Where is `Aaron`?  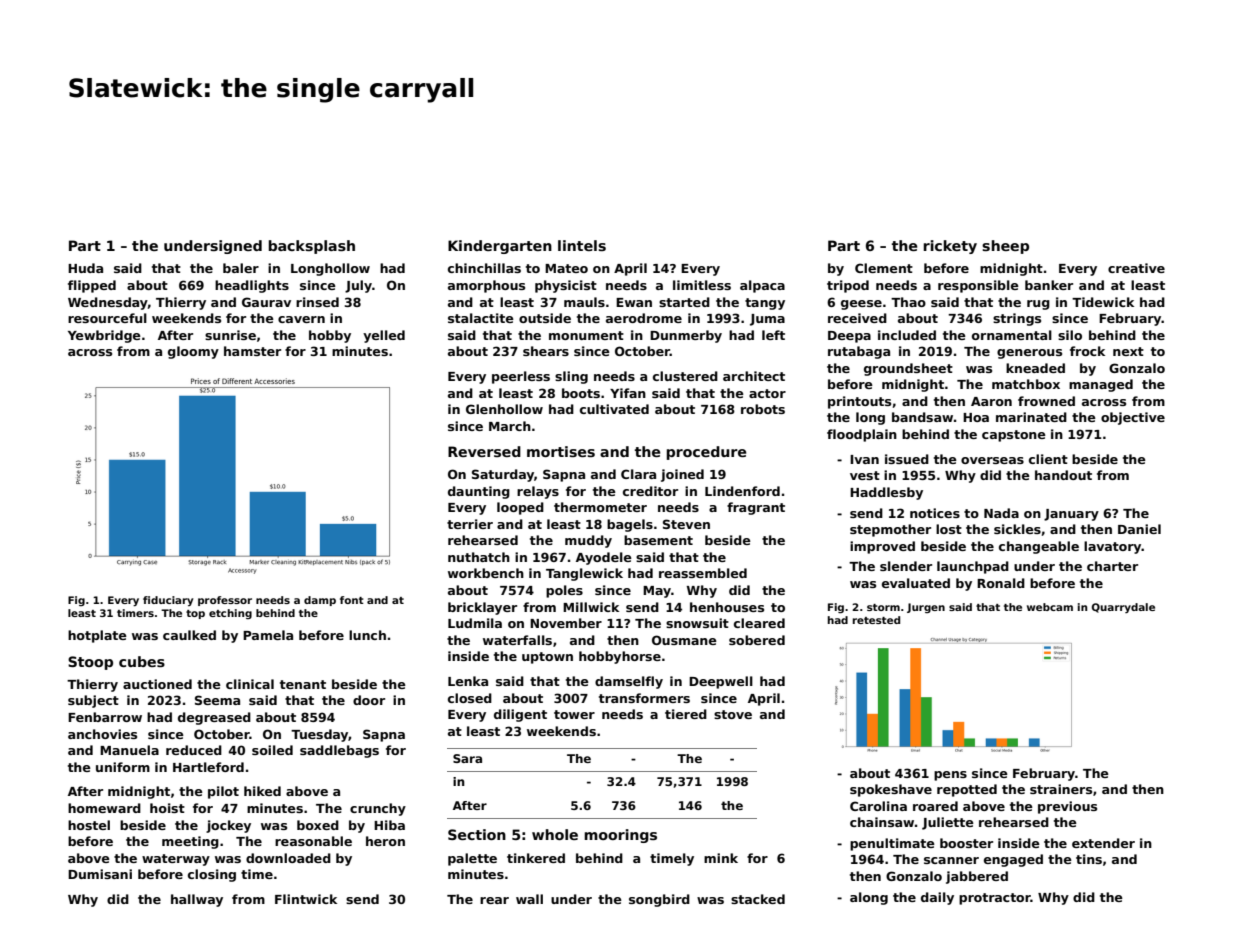 Aaron is located at coordinates (991, 401).
